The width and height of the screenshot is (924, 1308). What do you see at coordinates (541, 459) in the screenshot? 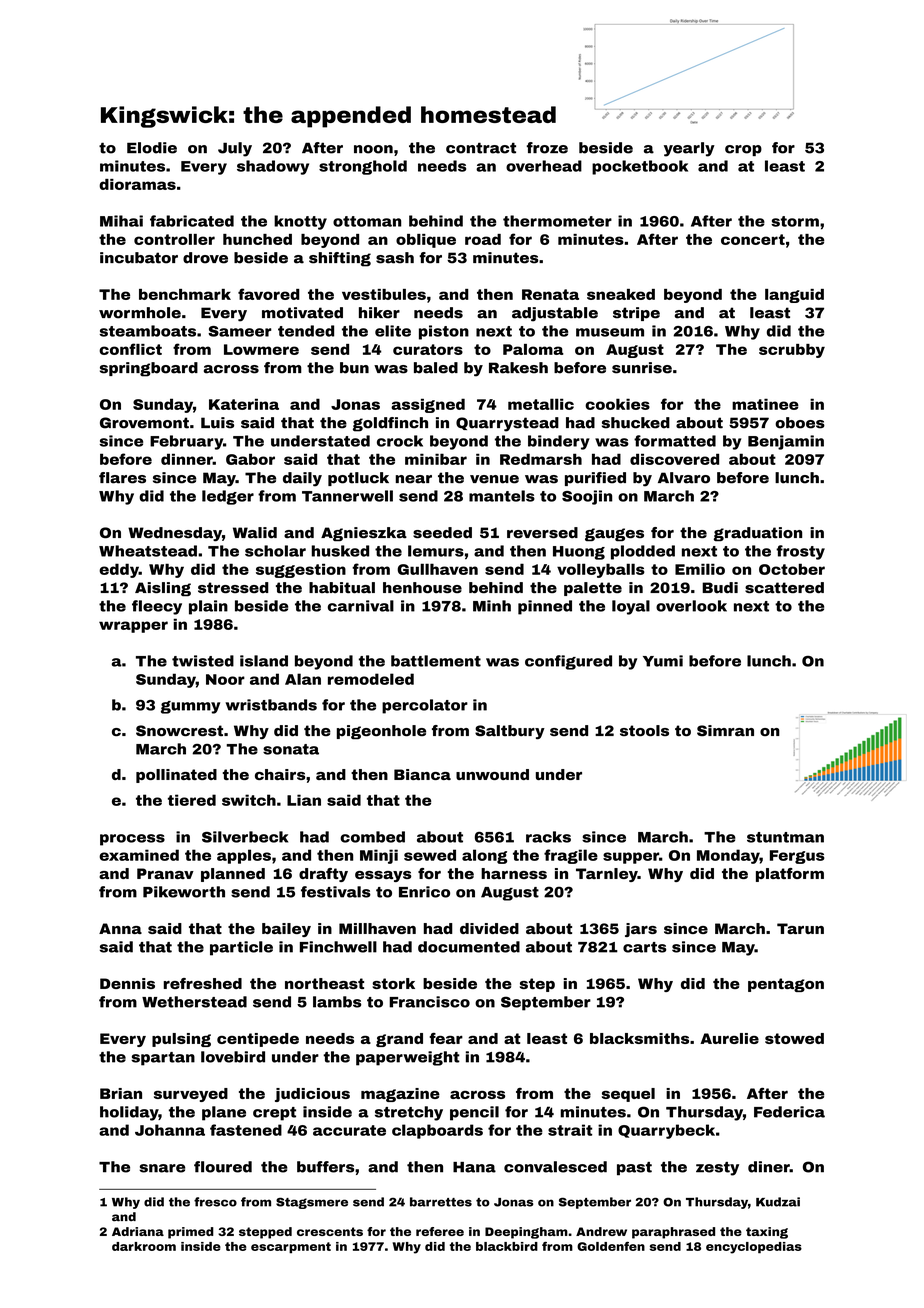
I see `Redmarsh` at bounding box center [541, 459].
